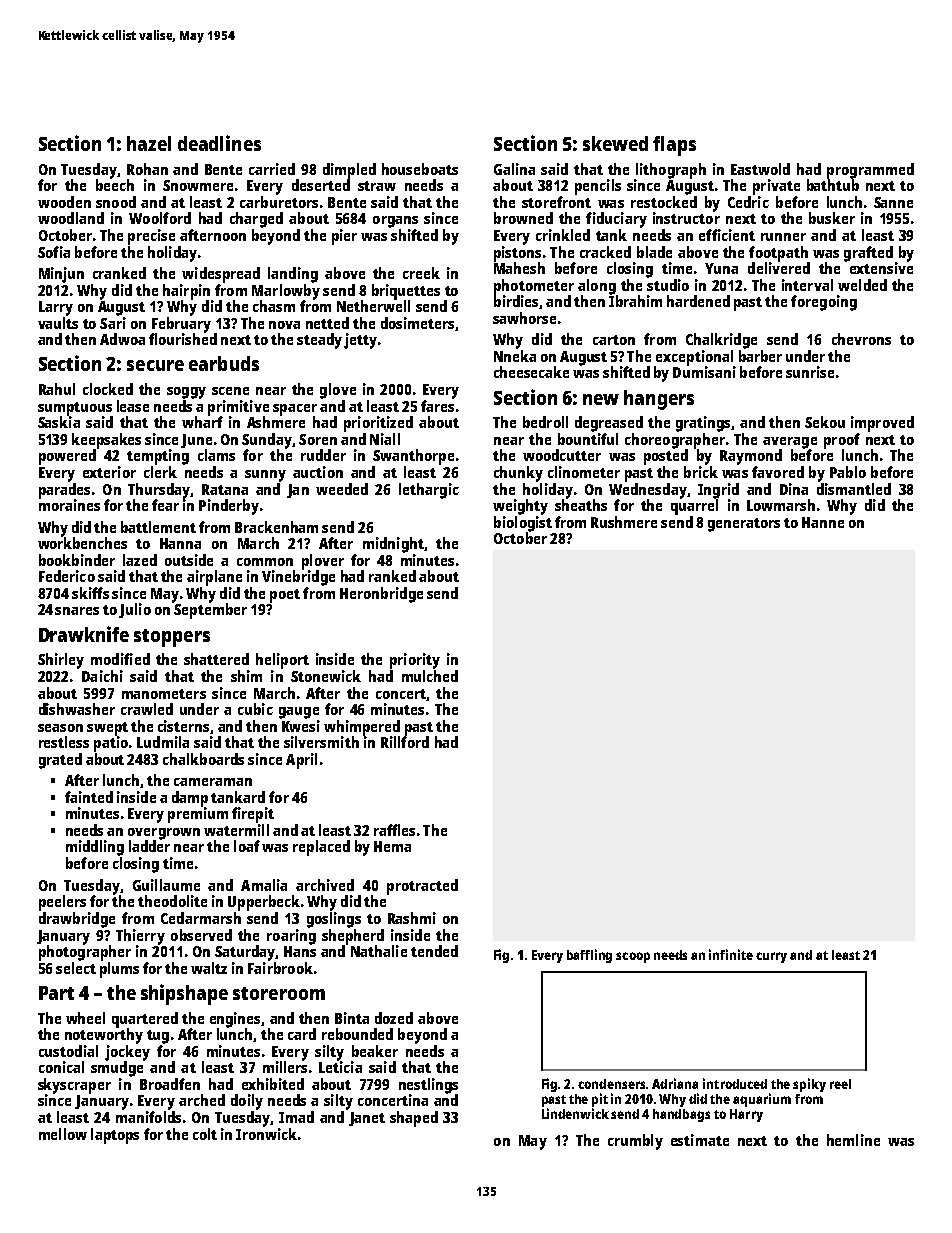 The image size is (952, 1233). What do you see at coordinates (674, 146) in the page?
I see `flaps` at bounding box center [674, 146].
